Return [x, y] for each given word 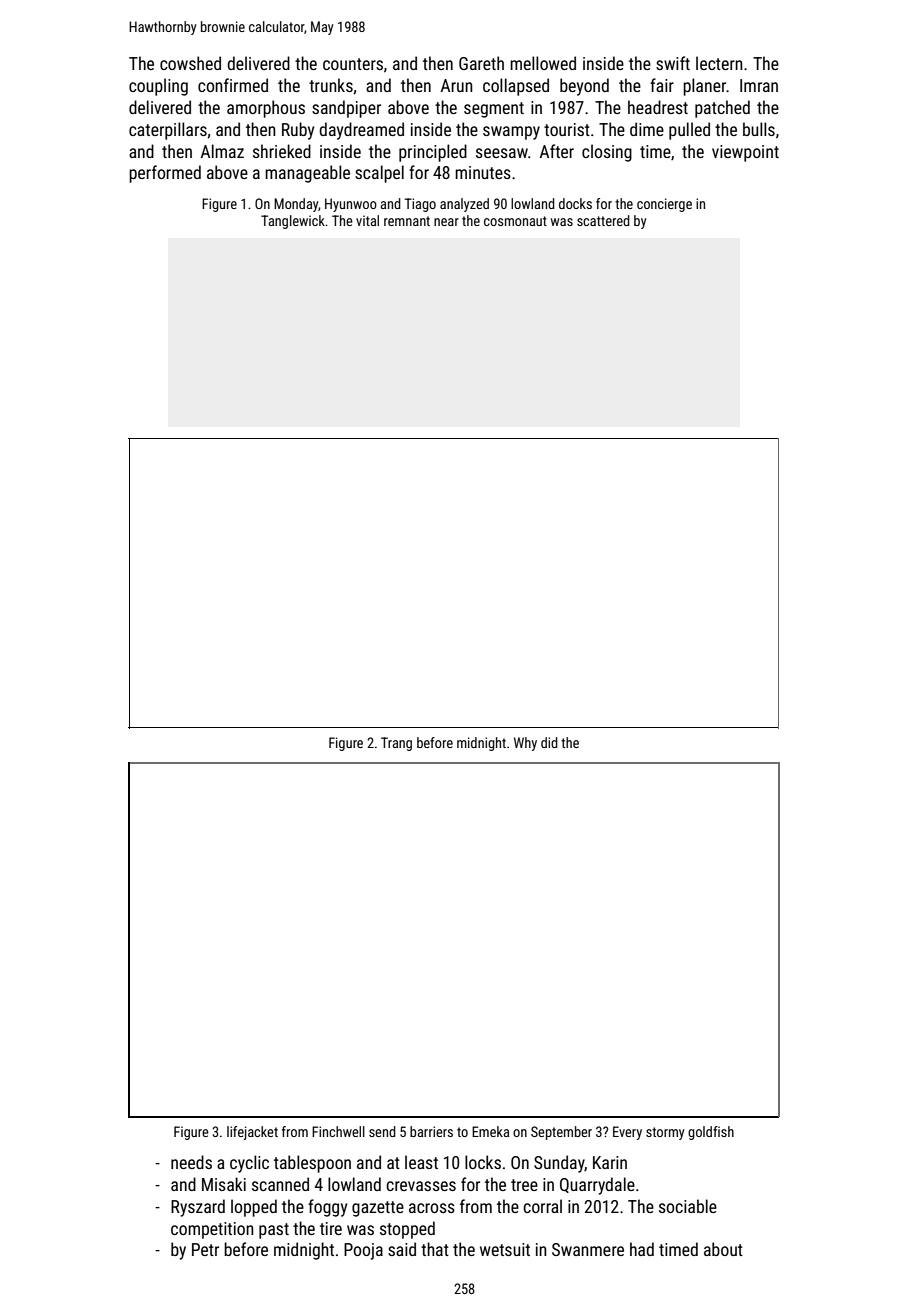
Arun [457, 85]
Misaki [224, 1184]
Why [525, 744]
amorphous [266, 109]
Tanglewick [293, 222]
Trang [396, 744]
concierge [664, 205]
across [432, 1208]
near [446, 222]
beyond [584, 87]
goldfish [711, 1133]
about [723, 1249]
